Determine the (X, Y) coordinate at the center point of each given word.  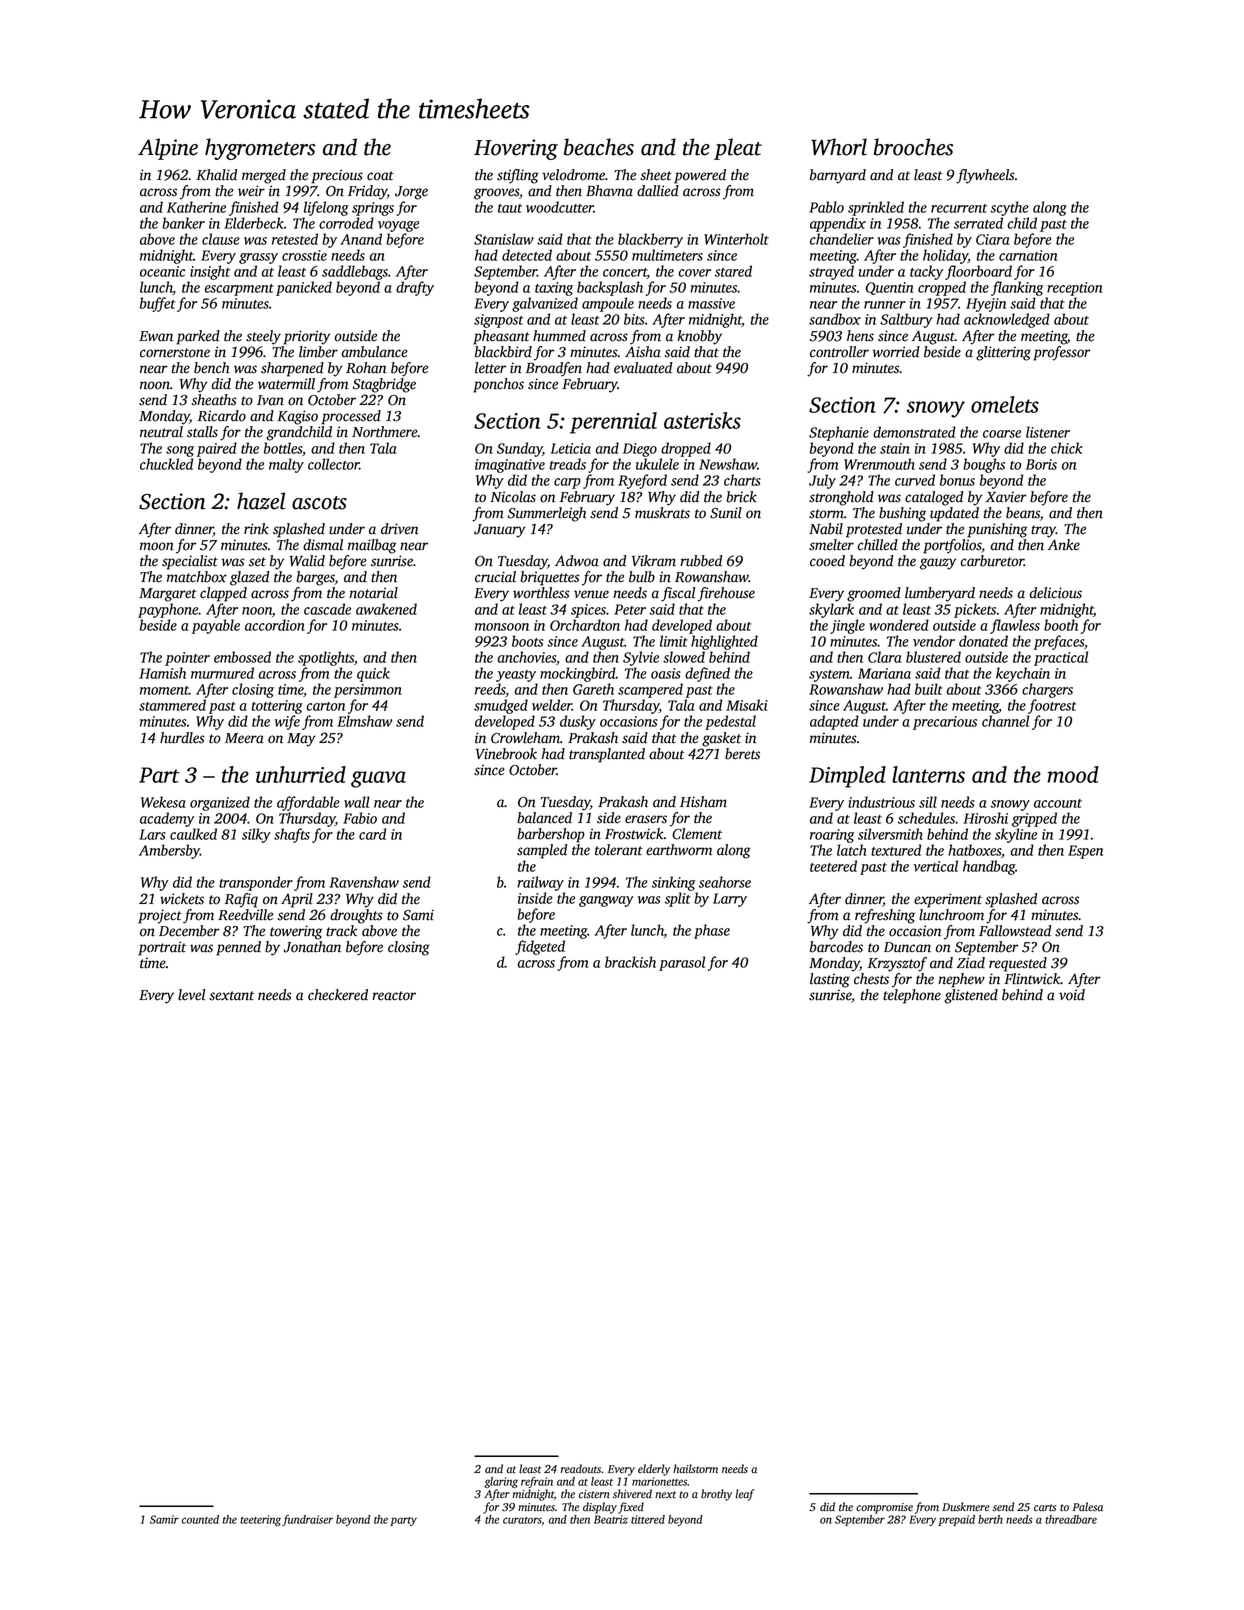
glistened (971, 996)
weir (251, 191)
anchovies (527, 657)
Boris (1041, 464)
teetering (260, 1520)
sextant (231, 996)
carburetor (992, 561)
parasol (682, 963)
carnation (1028, 255)
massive (711, 303)
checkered (338, 995)
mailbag (372, 546)
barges (315, 578)
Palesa (1088, 1507)
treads (568, 464)
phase (712, 931)
